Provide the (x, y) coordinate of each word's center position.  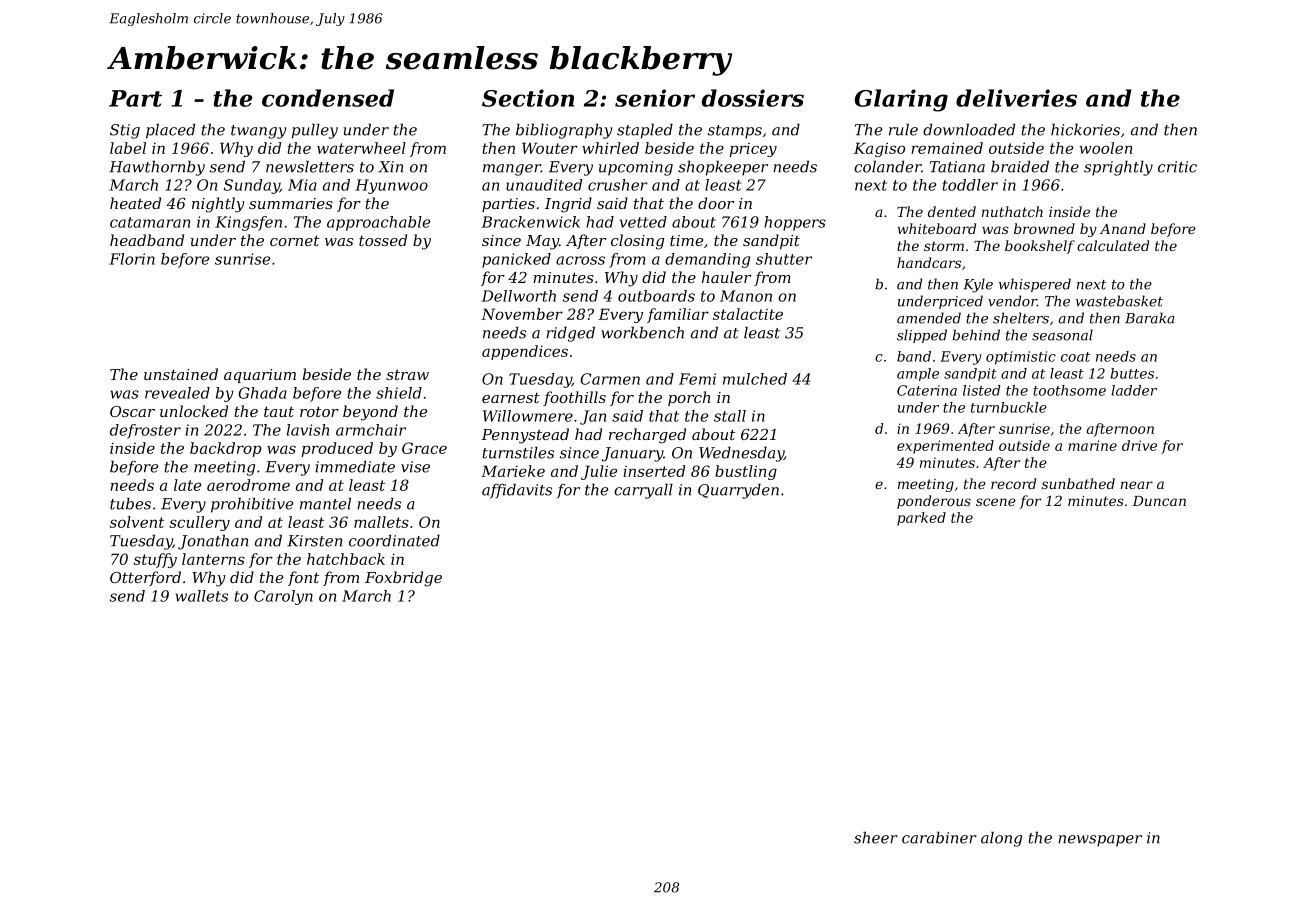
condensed (328, 98)
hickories (1085, 129)
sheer (876, 837)
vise (415, 467)
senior (655, 98)
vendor (1012, 301)
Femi (697, 379)
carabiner (939, 837)
